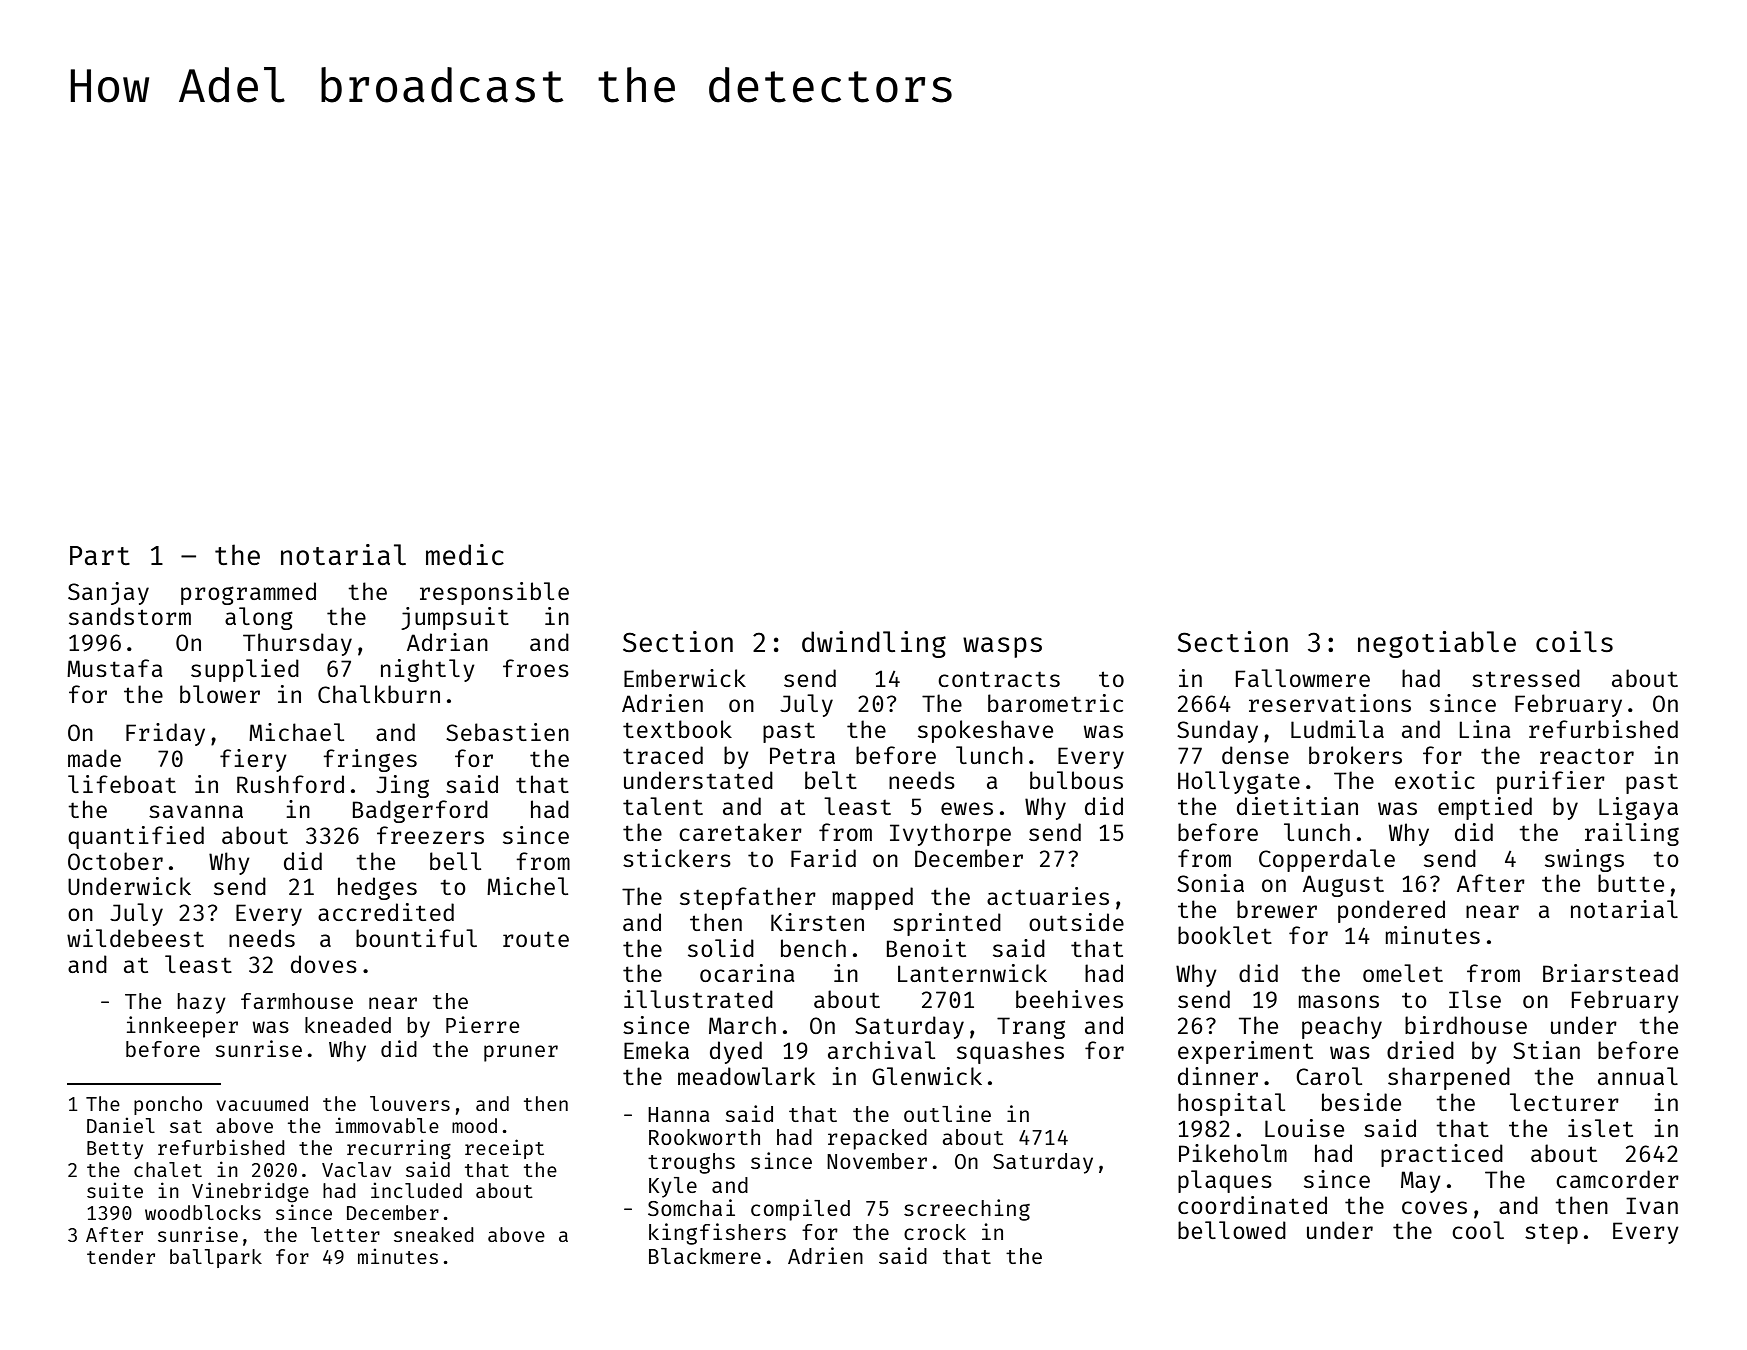 This document has width=1747, height=1350. I want to click on made, so click(94, 758).
